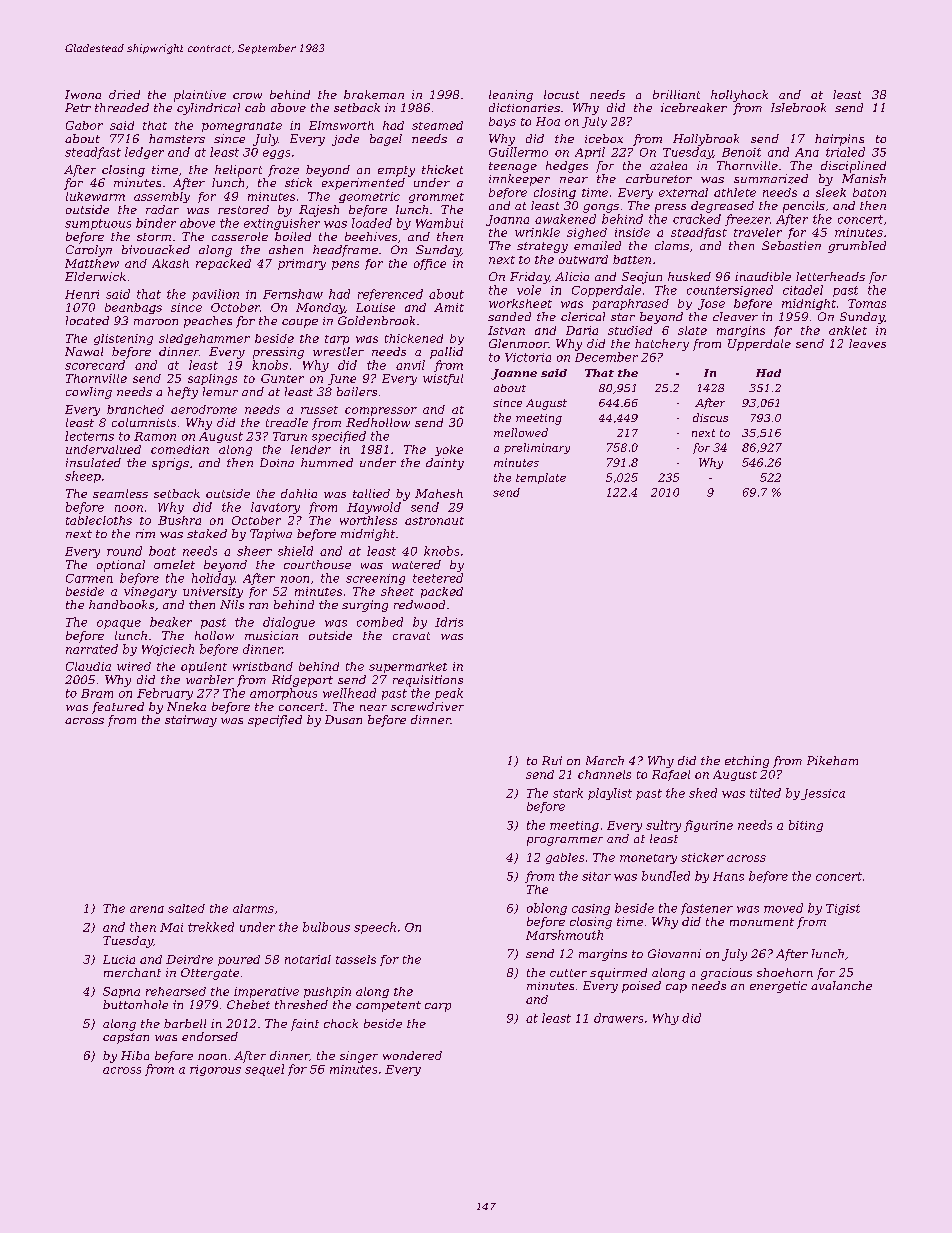  What do you see at coordinates (710, 417) in the document?
I see `discus` at bounding box center [710, 417].
